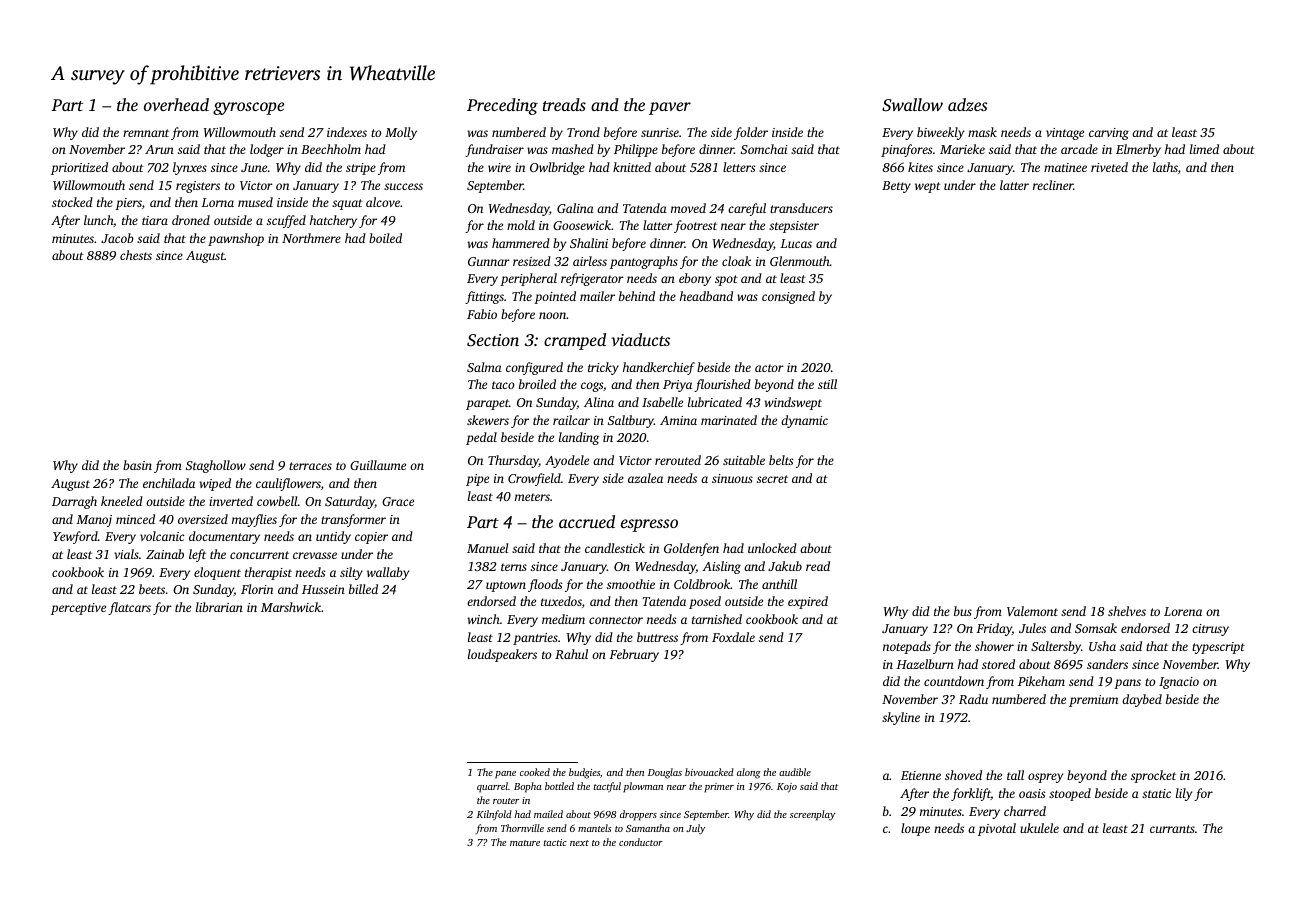  I want to click on droned, so click(191, 220).
